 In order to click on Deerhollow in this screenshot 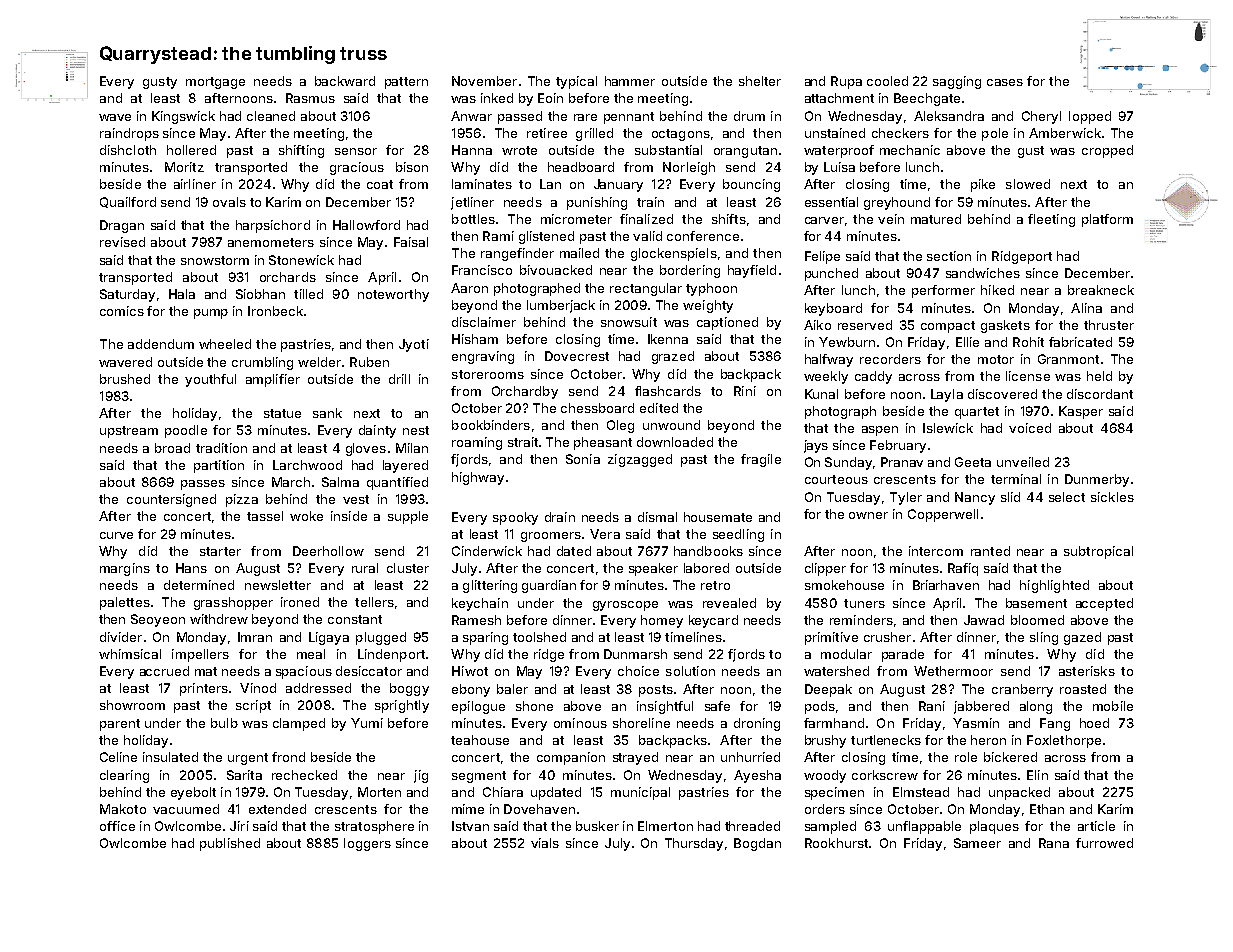, I will do `click(328, 551)`.
